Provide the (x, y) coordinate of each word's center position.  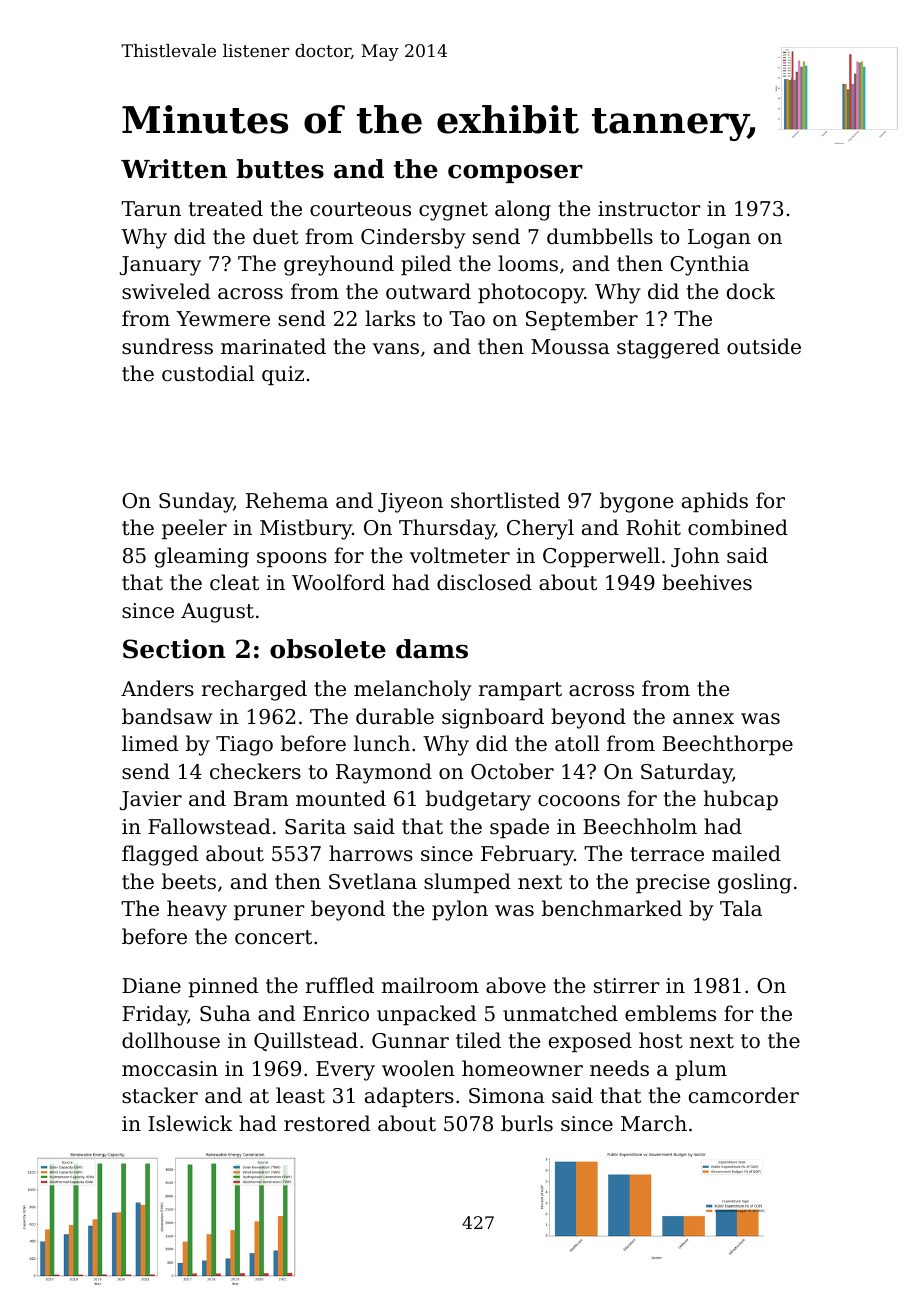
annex (703, 718)
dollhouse (171, 1040)
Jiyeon (410, 503)
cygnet (453, 211)
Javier (151, 800)
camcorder (744, 1095)
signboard (493, 718)
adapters (409, 1097)
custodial (208, 373)
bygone (636, 502)
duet (276, 236)
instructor (649, 209)
